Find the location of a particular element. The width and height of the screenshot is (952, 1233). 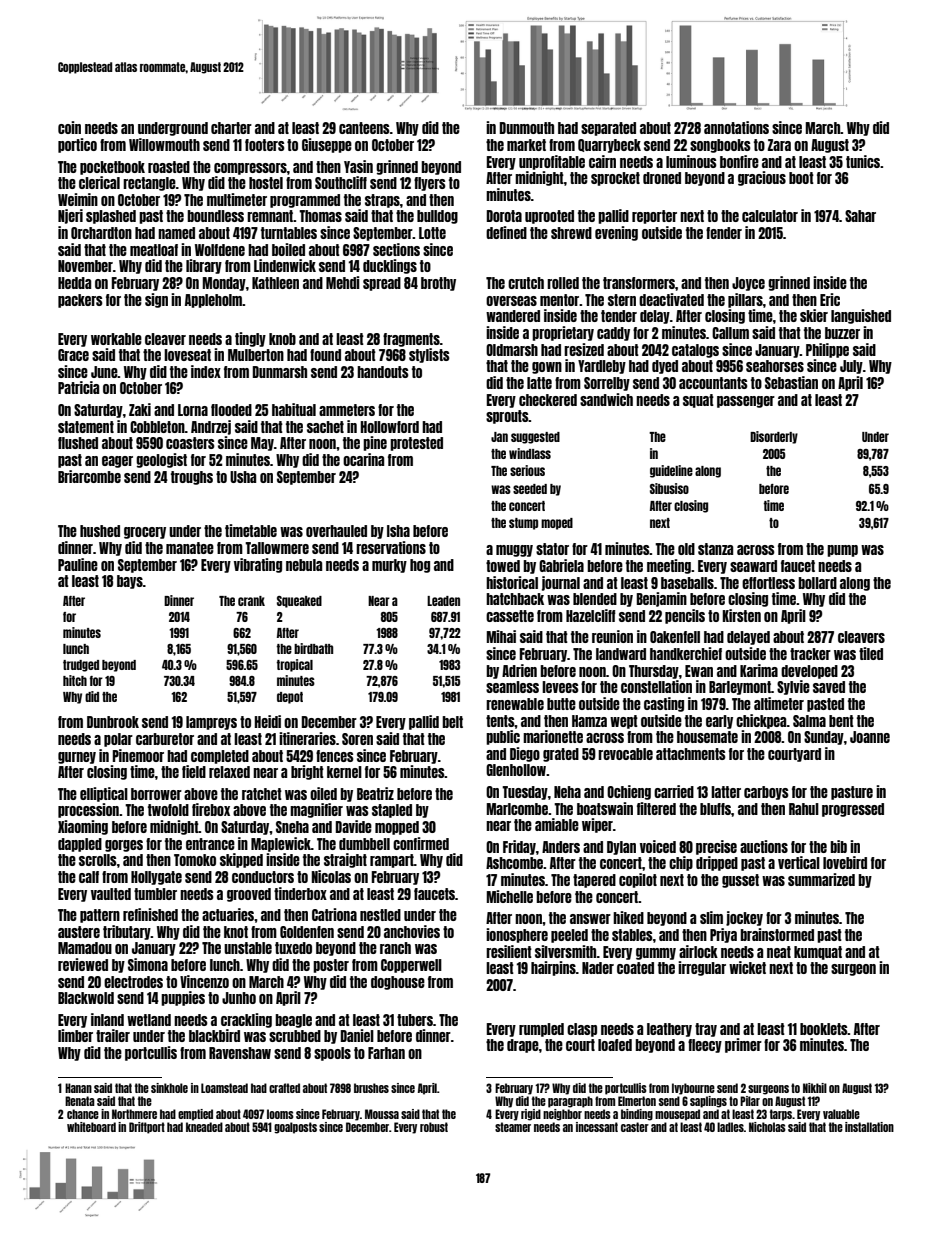

canteens is located at coordinates (364, 128).
